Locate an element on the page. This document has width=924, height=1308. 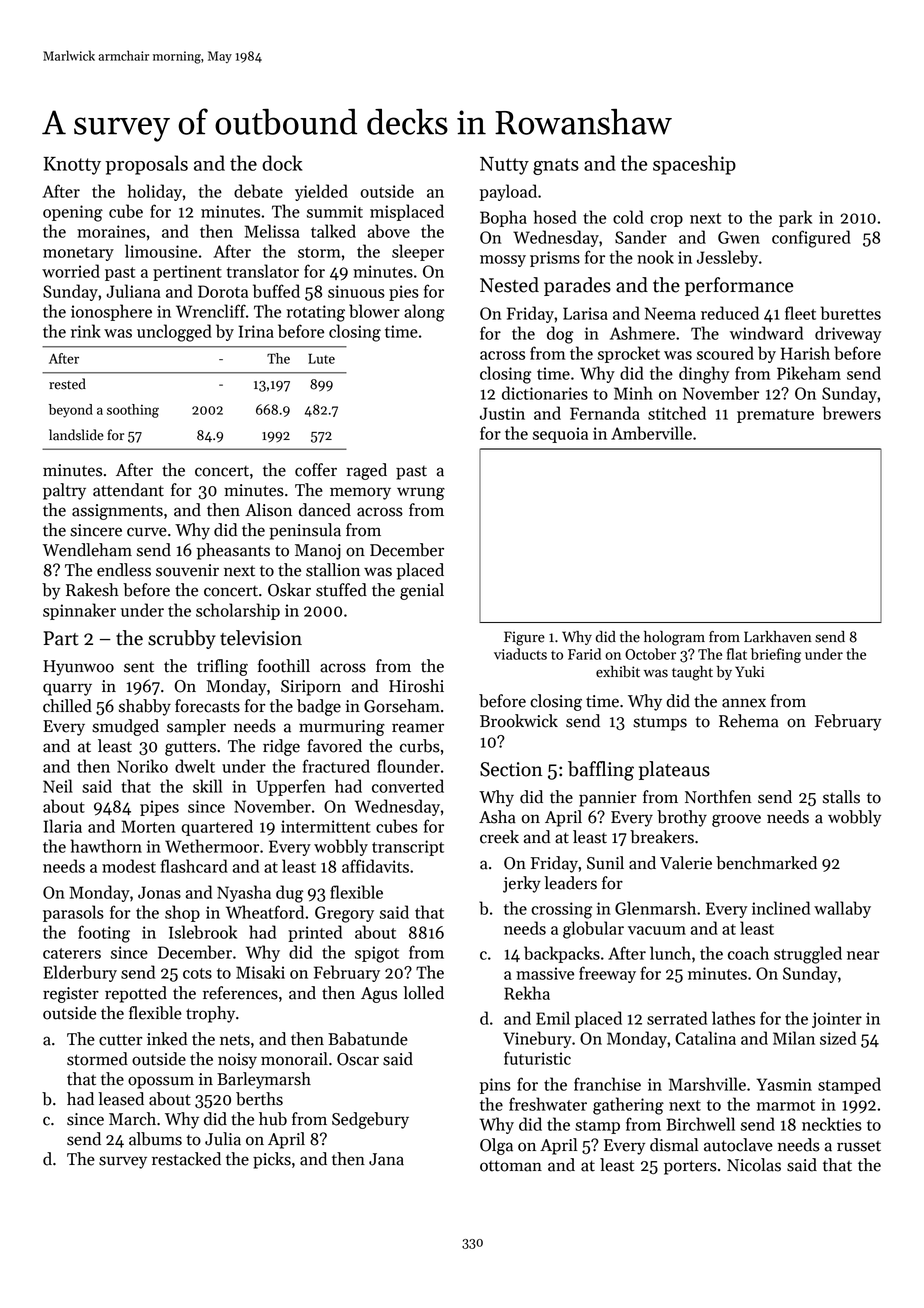
Larkhaven is located at coordinates (778, 637).
